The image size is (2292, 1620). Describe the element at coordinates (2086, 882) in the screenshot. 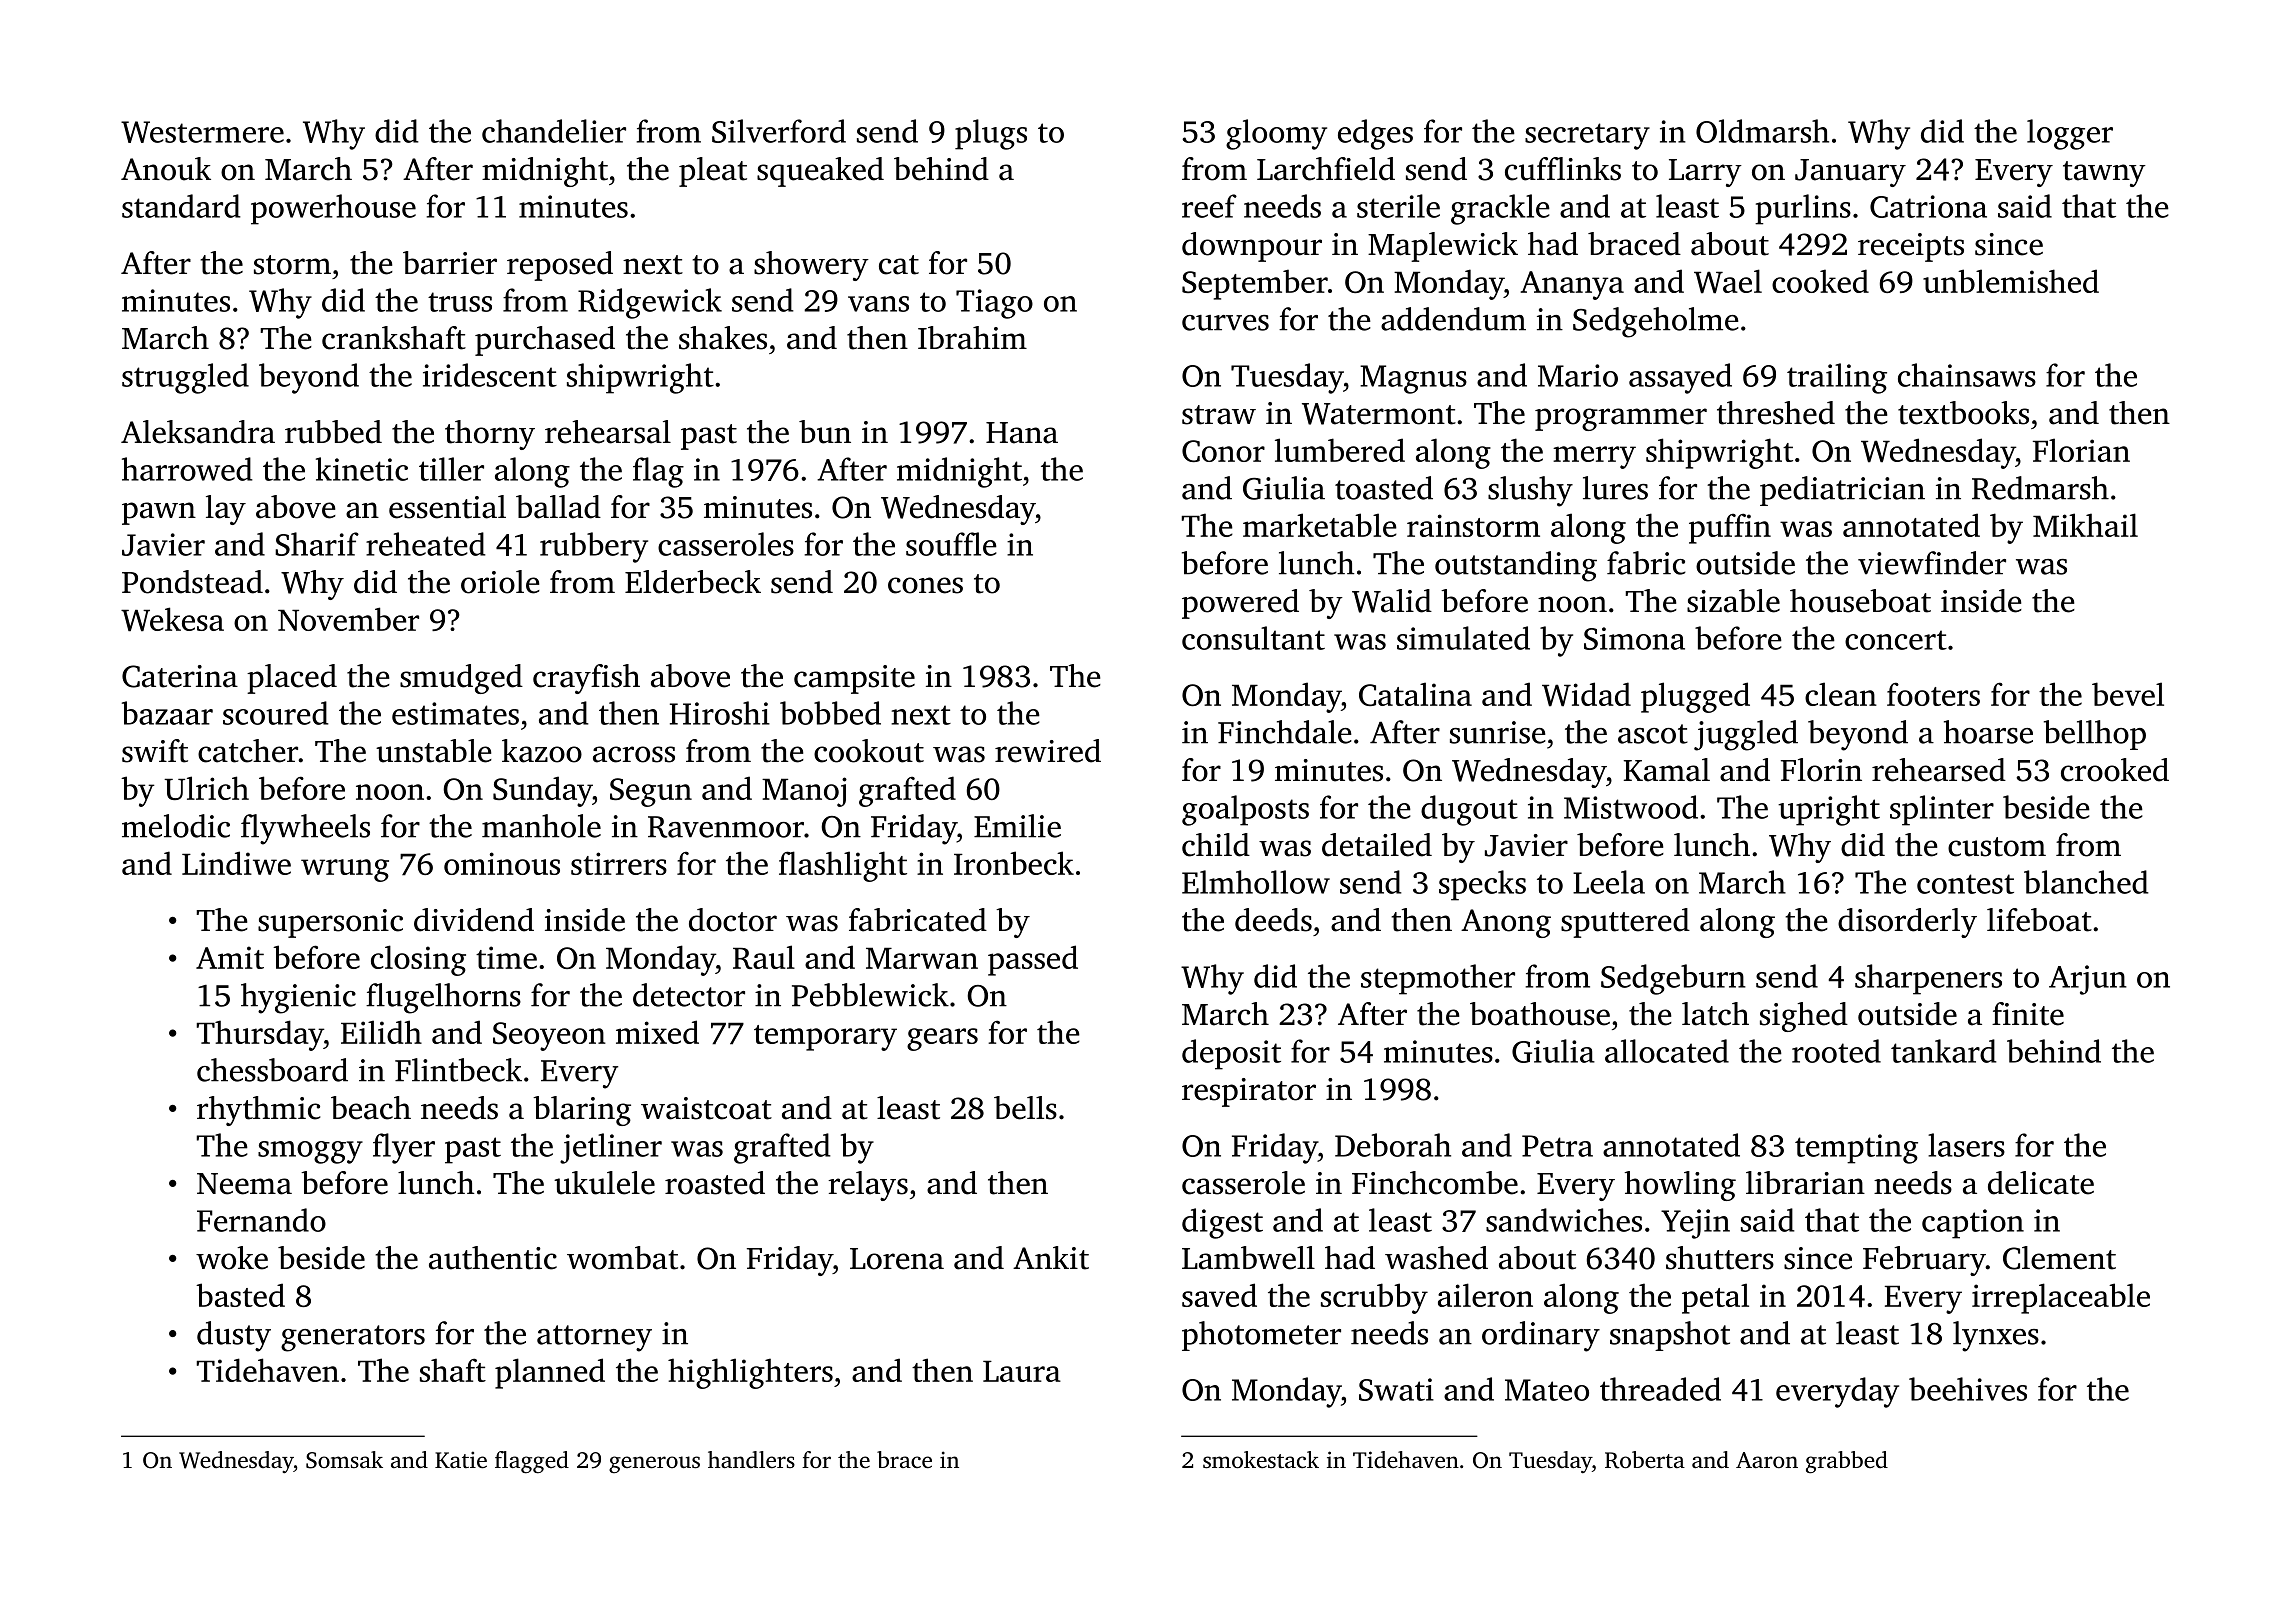

I see `blanched` at that location.
